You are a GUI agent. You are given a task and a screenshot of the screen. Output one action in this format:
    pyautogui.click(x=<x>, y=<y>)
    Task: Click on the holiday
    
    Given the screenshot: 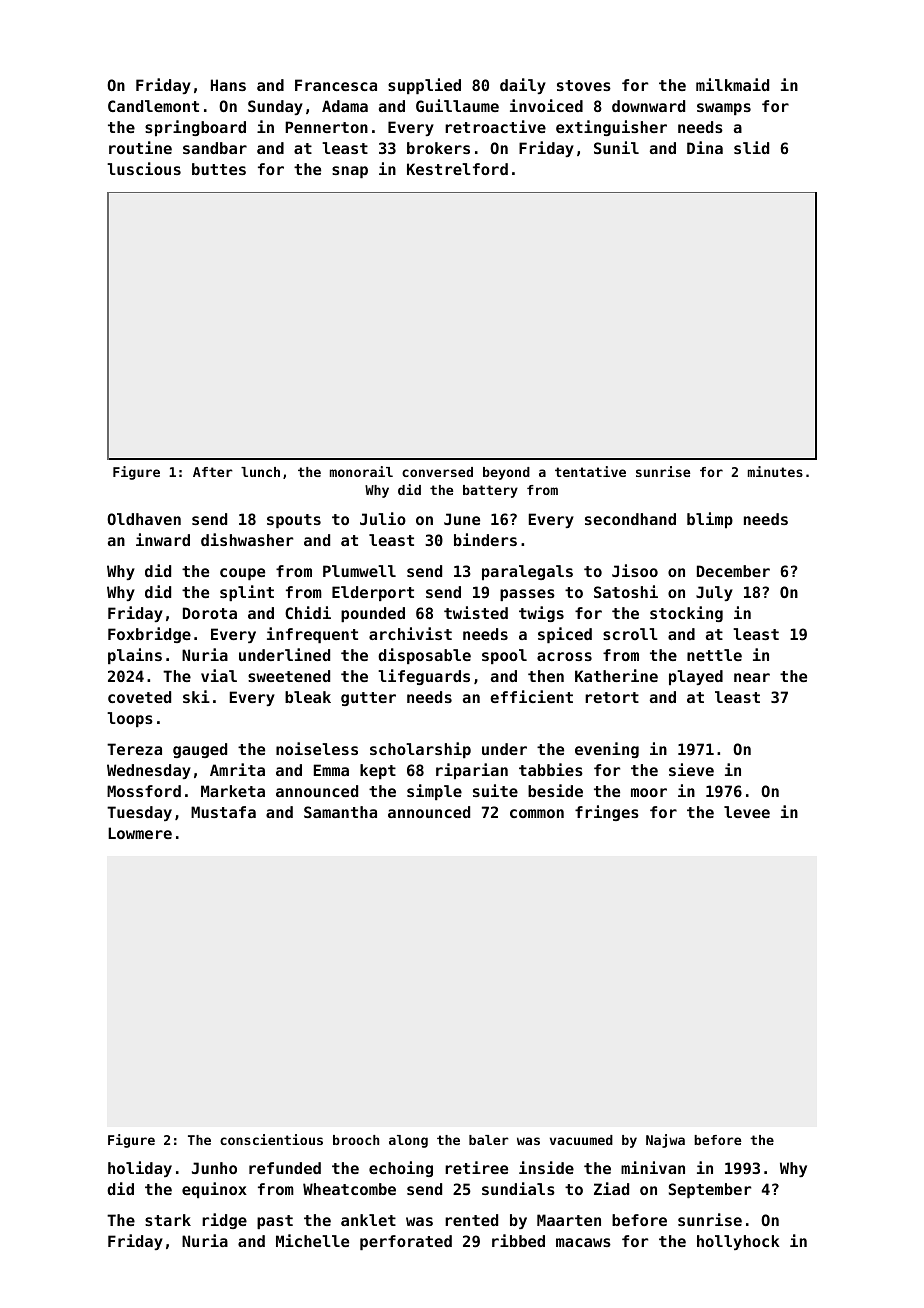 What is the action you would take?
    pyautogui.click(x=140, y=1169)
